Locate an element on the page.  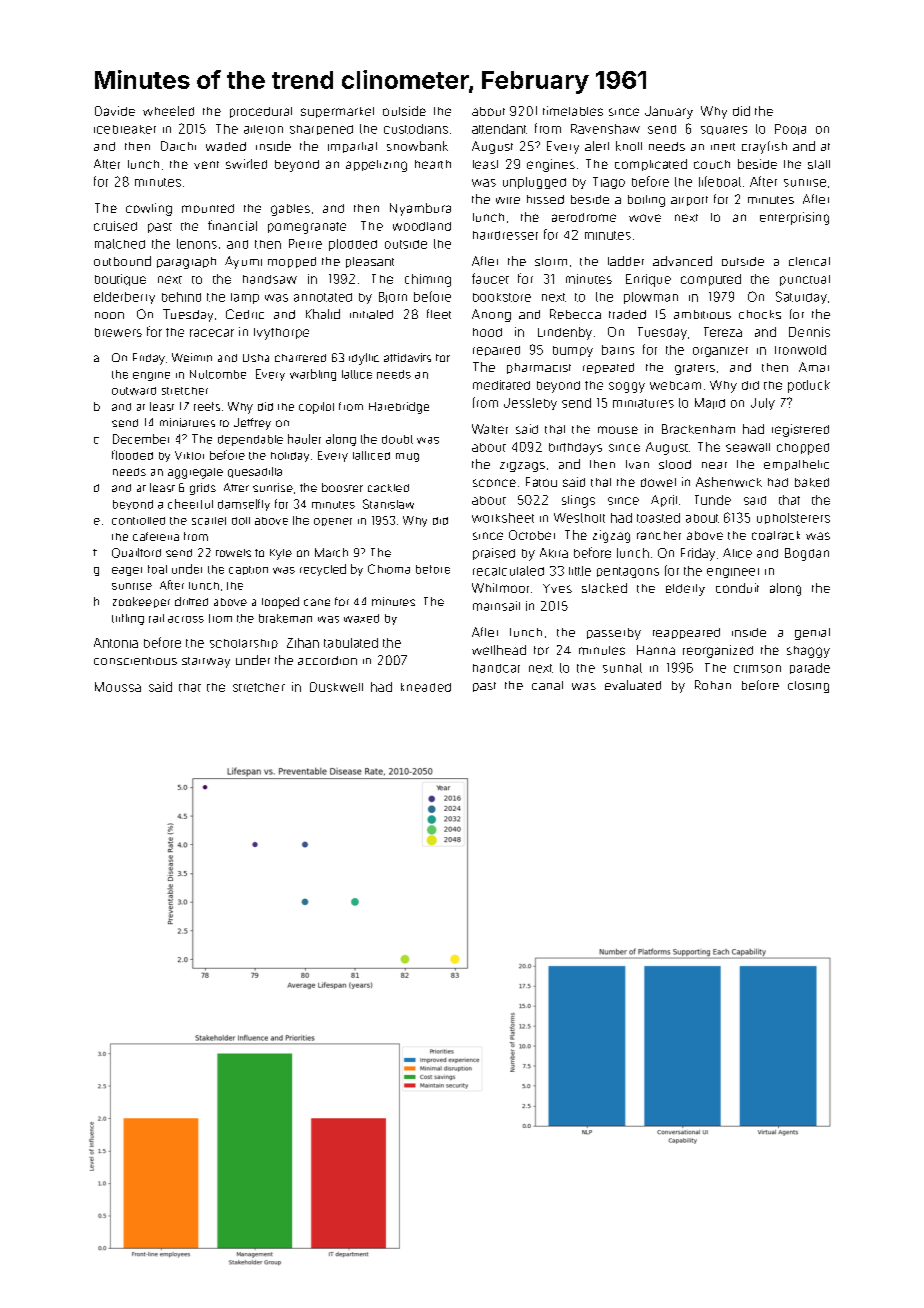
fleet is located at coordinates (439, 314).
